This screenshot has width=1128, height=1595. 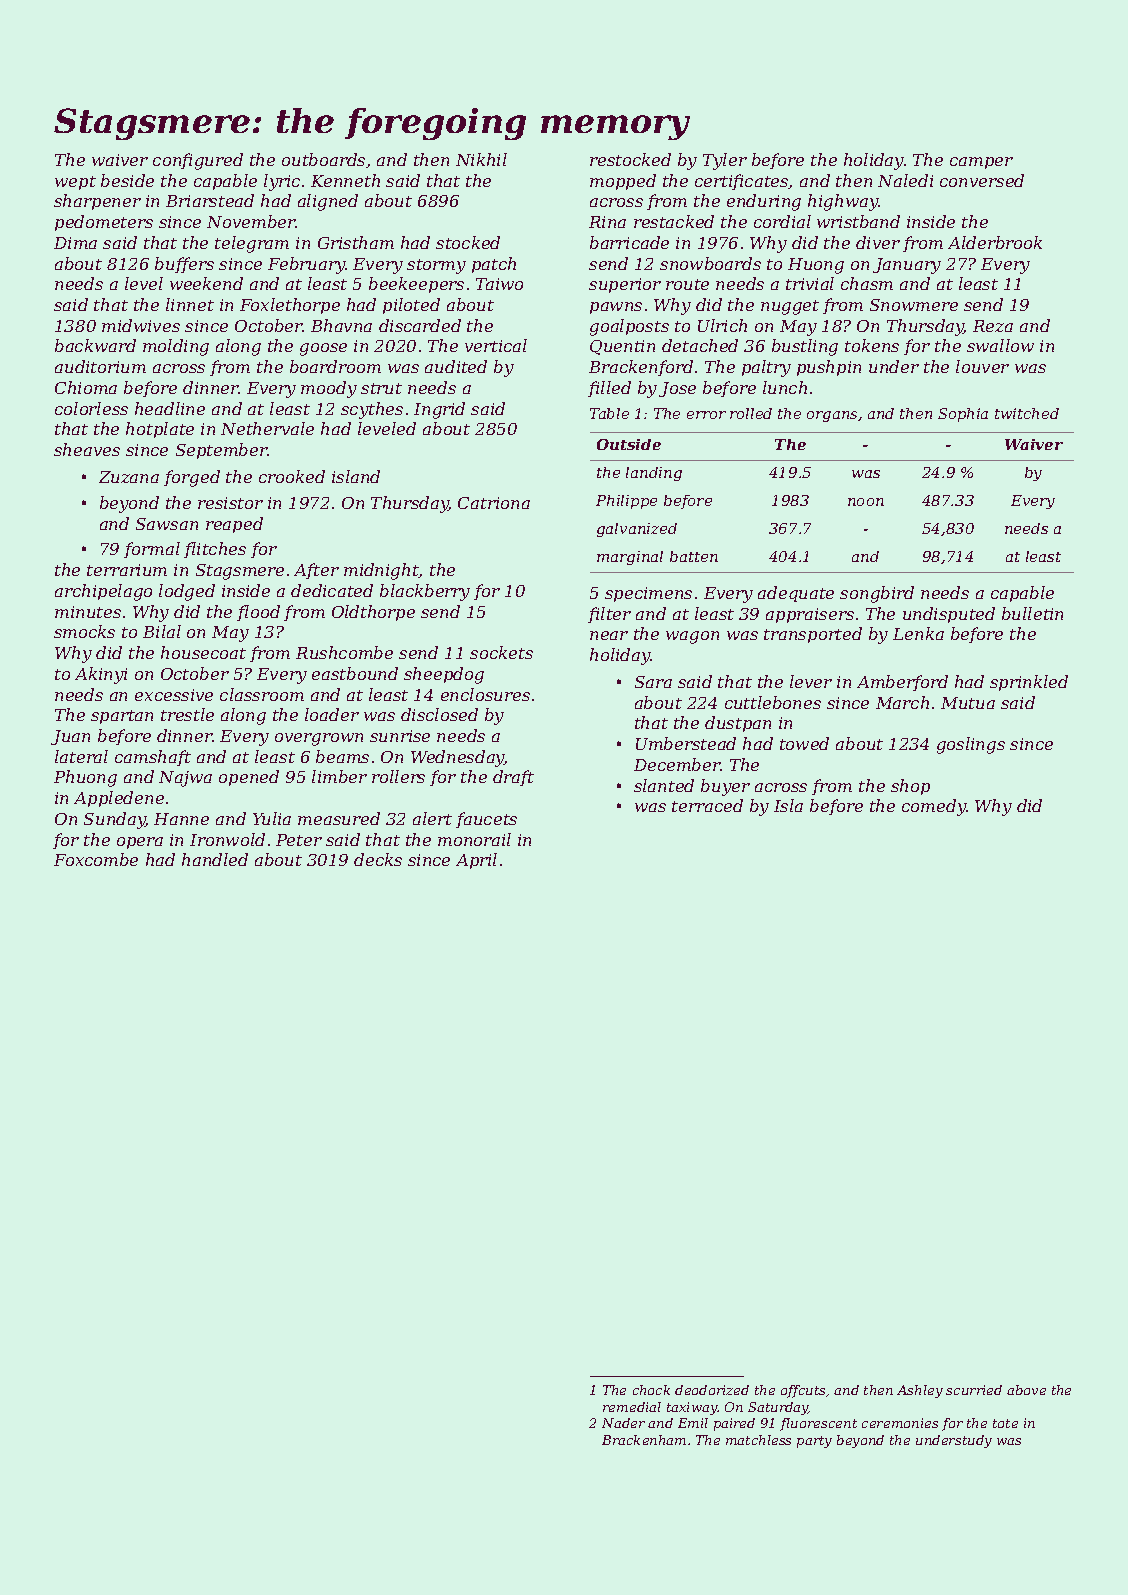 I want to click on configured, so click(x=198, y=161).
